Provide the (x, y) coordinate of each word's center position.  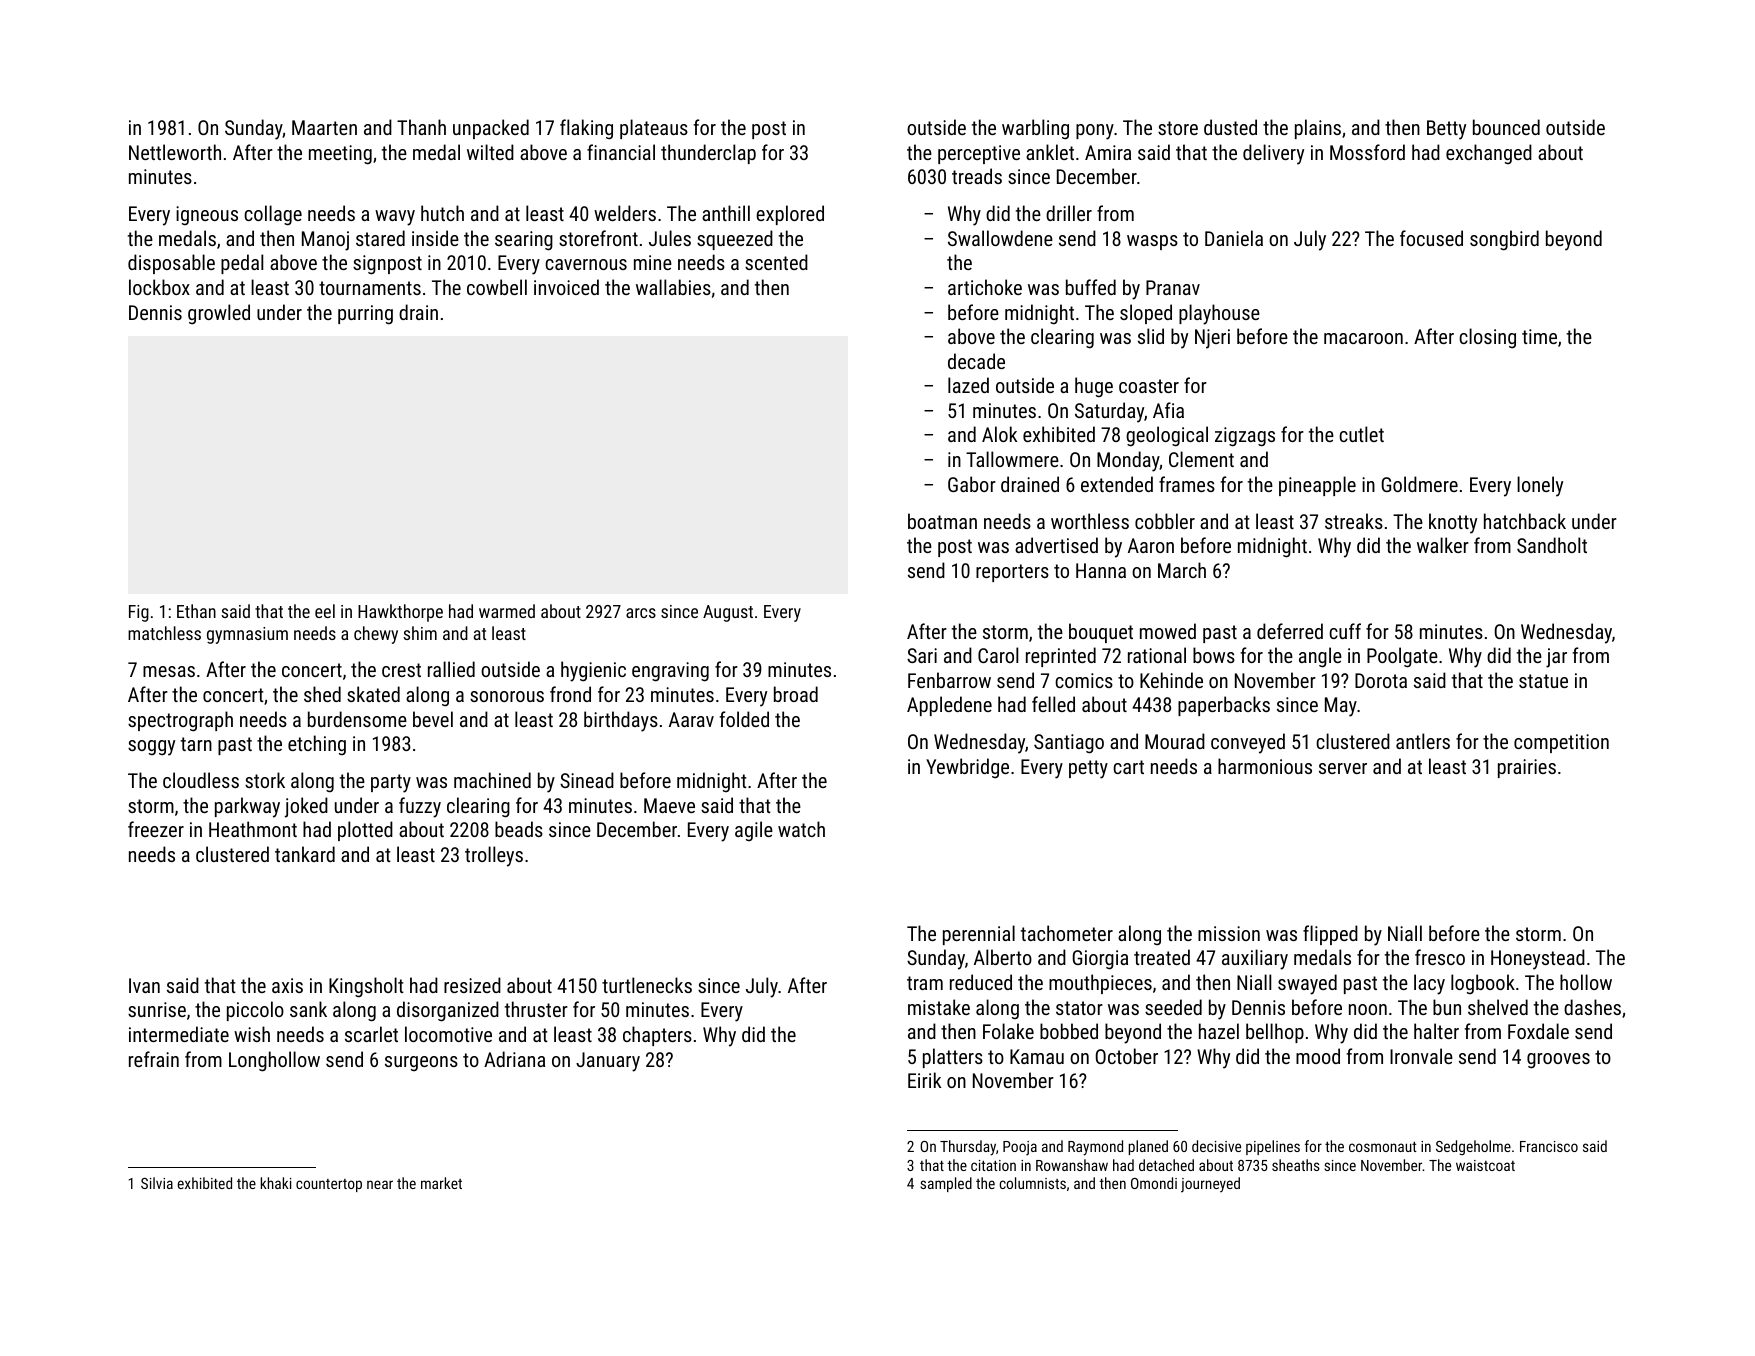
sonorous (507, 696)
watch (801, 829)
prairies (1527, 768)
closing (1487, 338)
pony (1095, 132)
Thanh (421, 127)
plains (1318, 129)
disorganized (448, 1011)
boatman (942, 521)
